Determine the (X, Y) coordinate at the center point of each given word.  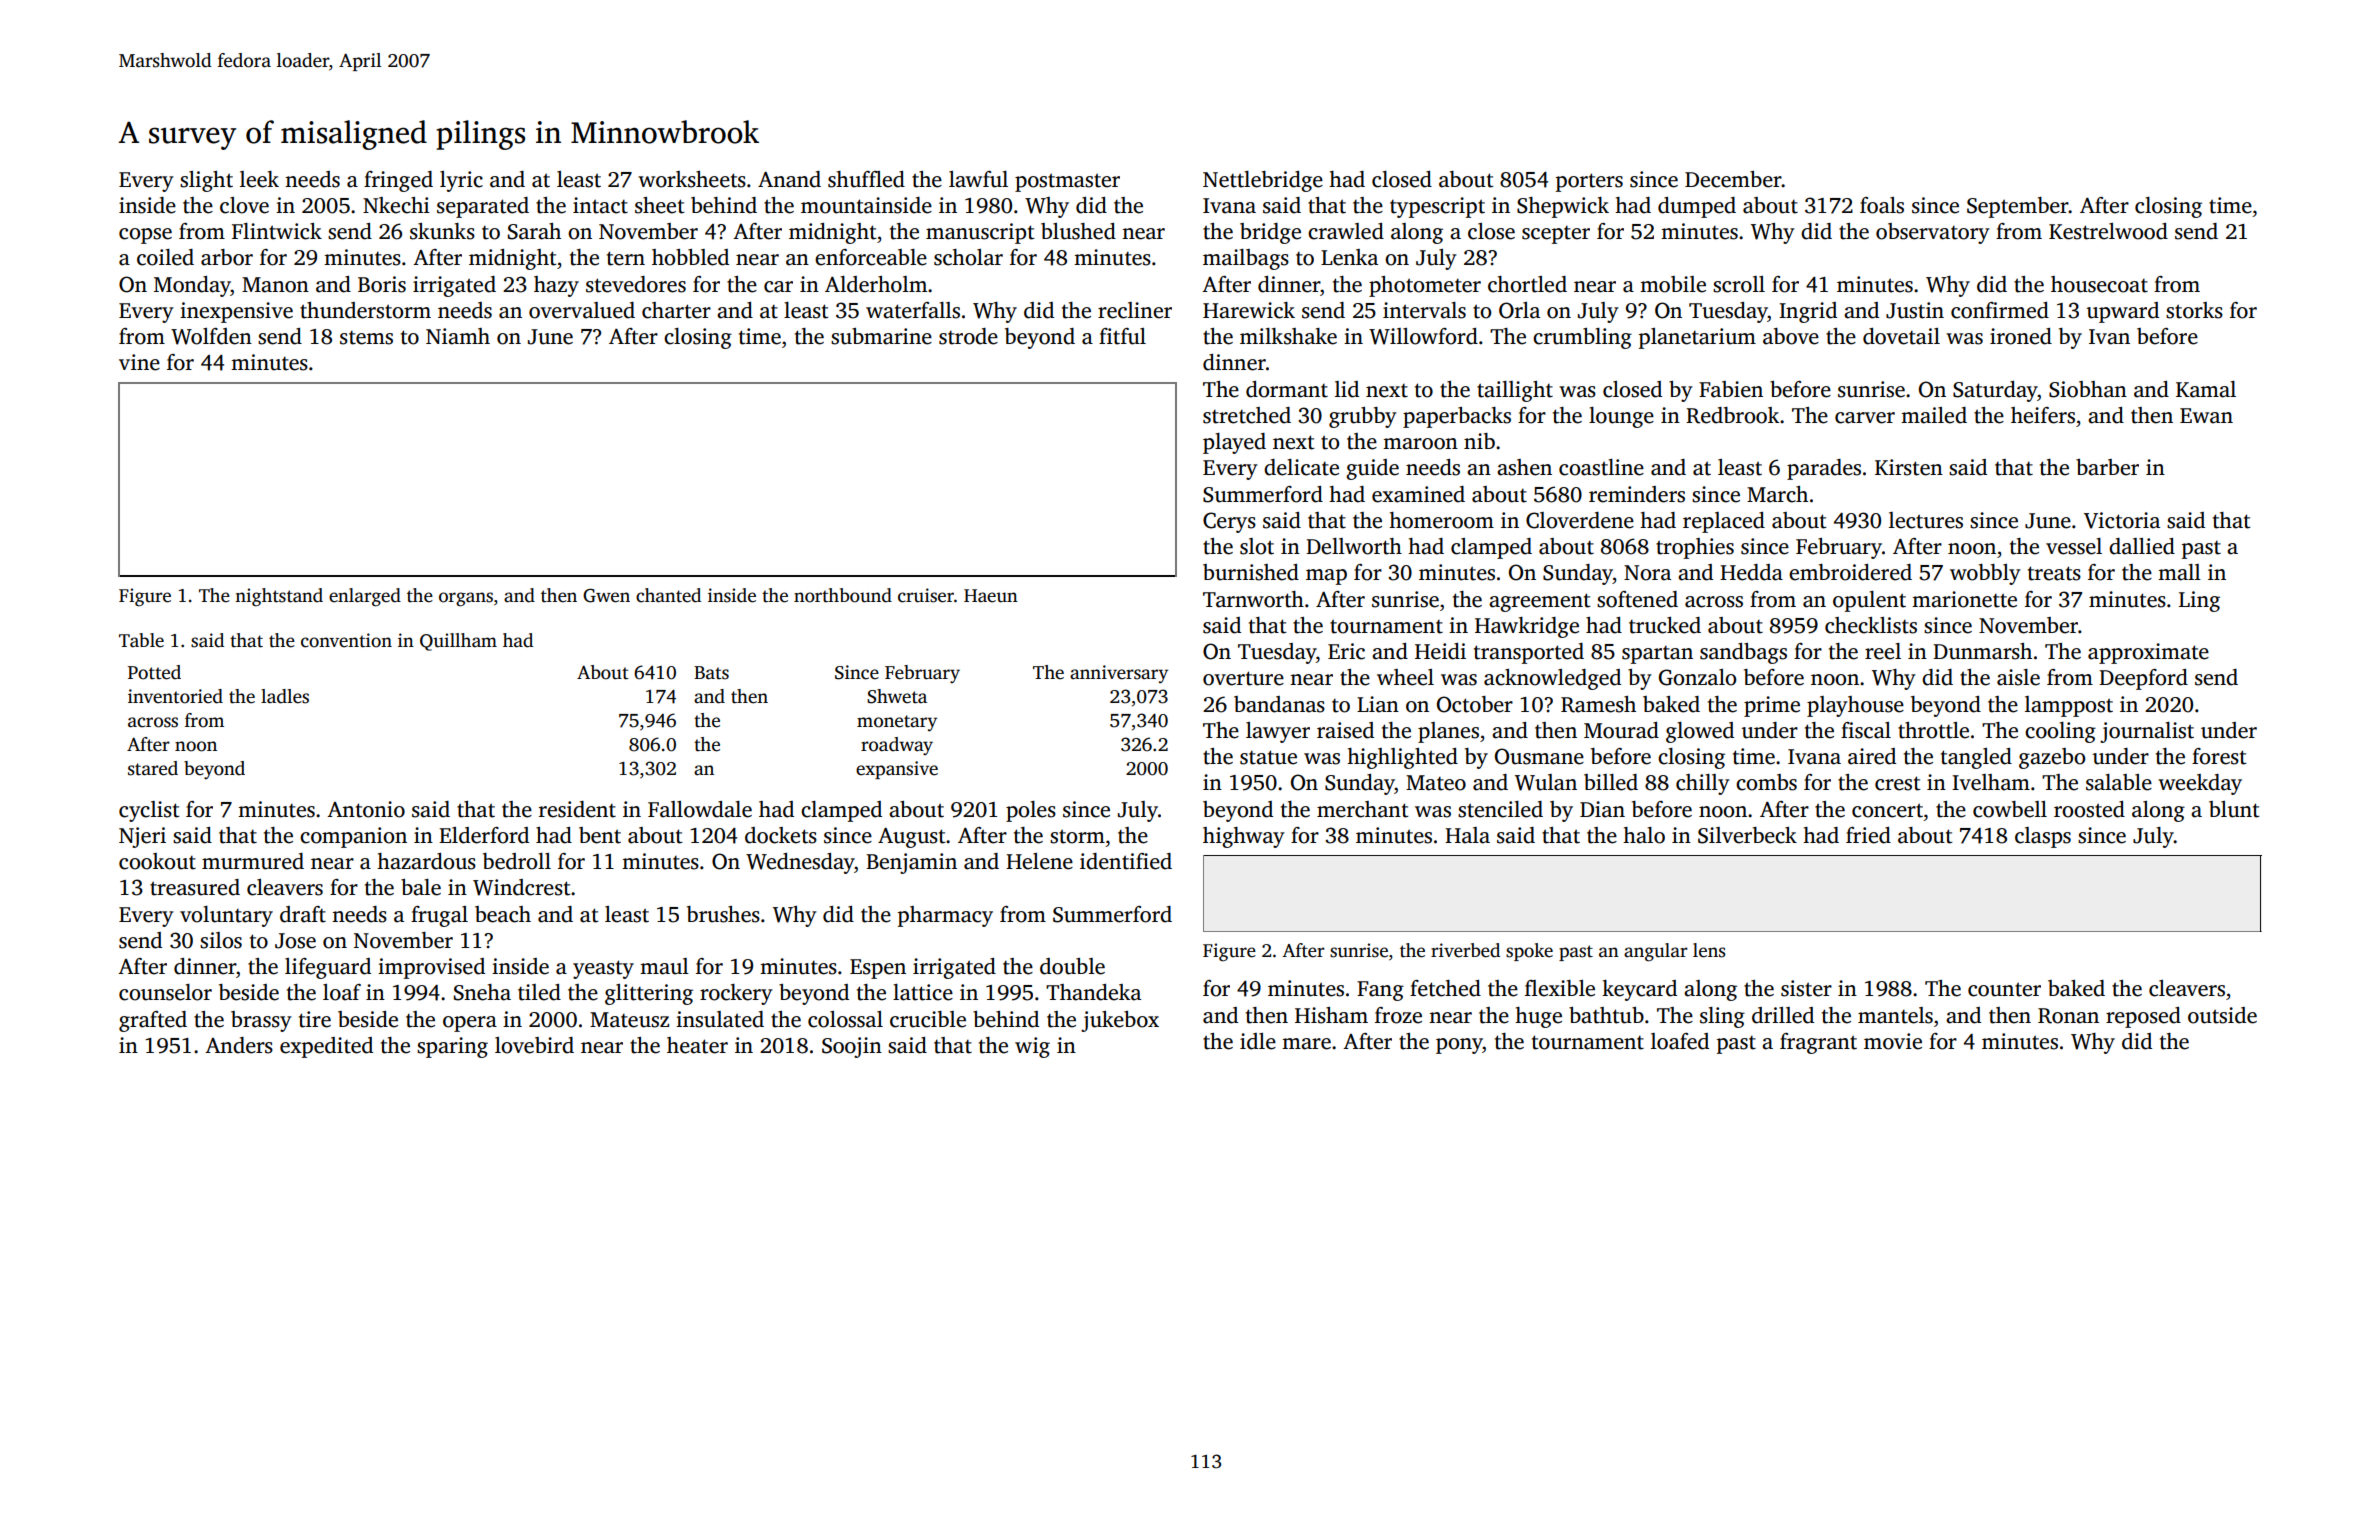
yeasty (603, 969)
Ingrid (1808, 312)
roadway (897, 746)
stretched (1247, 415)
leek (259, 179)
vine (139, 362)
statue (1268, 757)
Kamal (2206, 389)
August (911, 838)
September (2018, 207)
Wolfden (211, 336)
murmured (253, 861)
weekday (2200, 784)
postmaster (1067, 183)
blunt (2234, 809)
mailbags (1246, 259)
